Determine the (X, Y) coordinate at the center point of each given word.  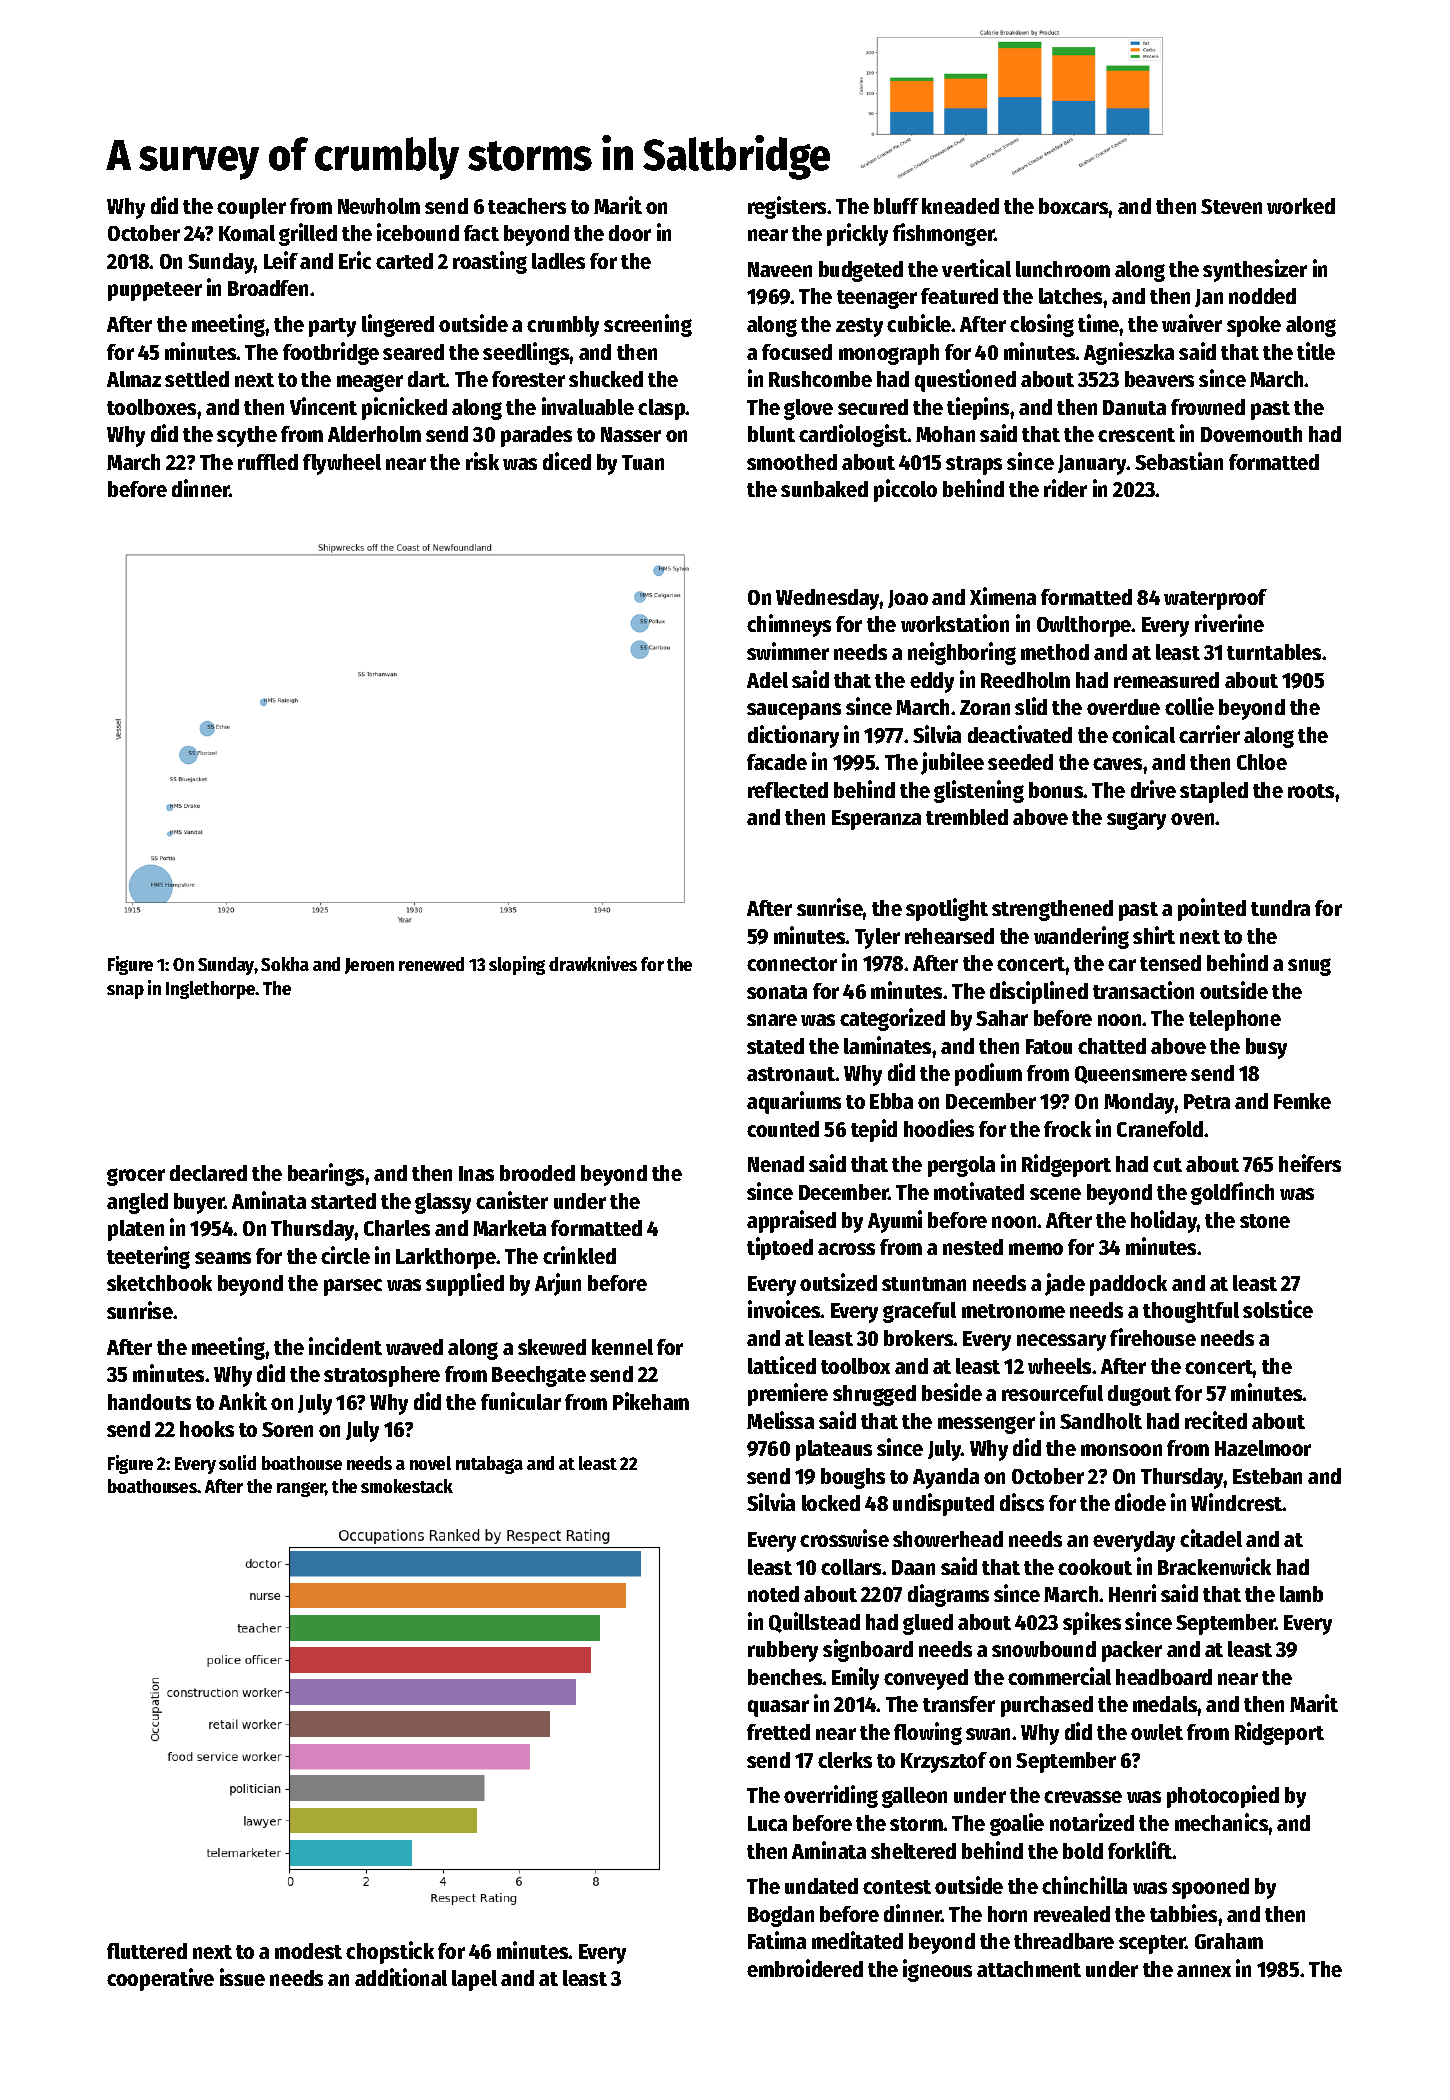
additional (401, 1977)
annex (1204, 1971)
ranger (301, 1489)
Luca (767, 1823)
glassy (443, 1203)
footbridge (331, 353)
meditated (857, 1940)
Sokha (285, 964)
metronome (1013, 1311)
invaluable (588, 406)
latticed (782, 1365)
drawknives (593, 963)
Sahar (1002, 1018)
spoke (1254, 326)
